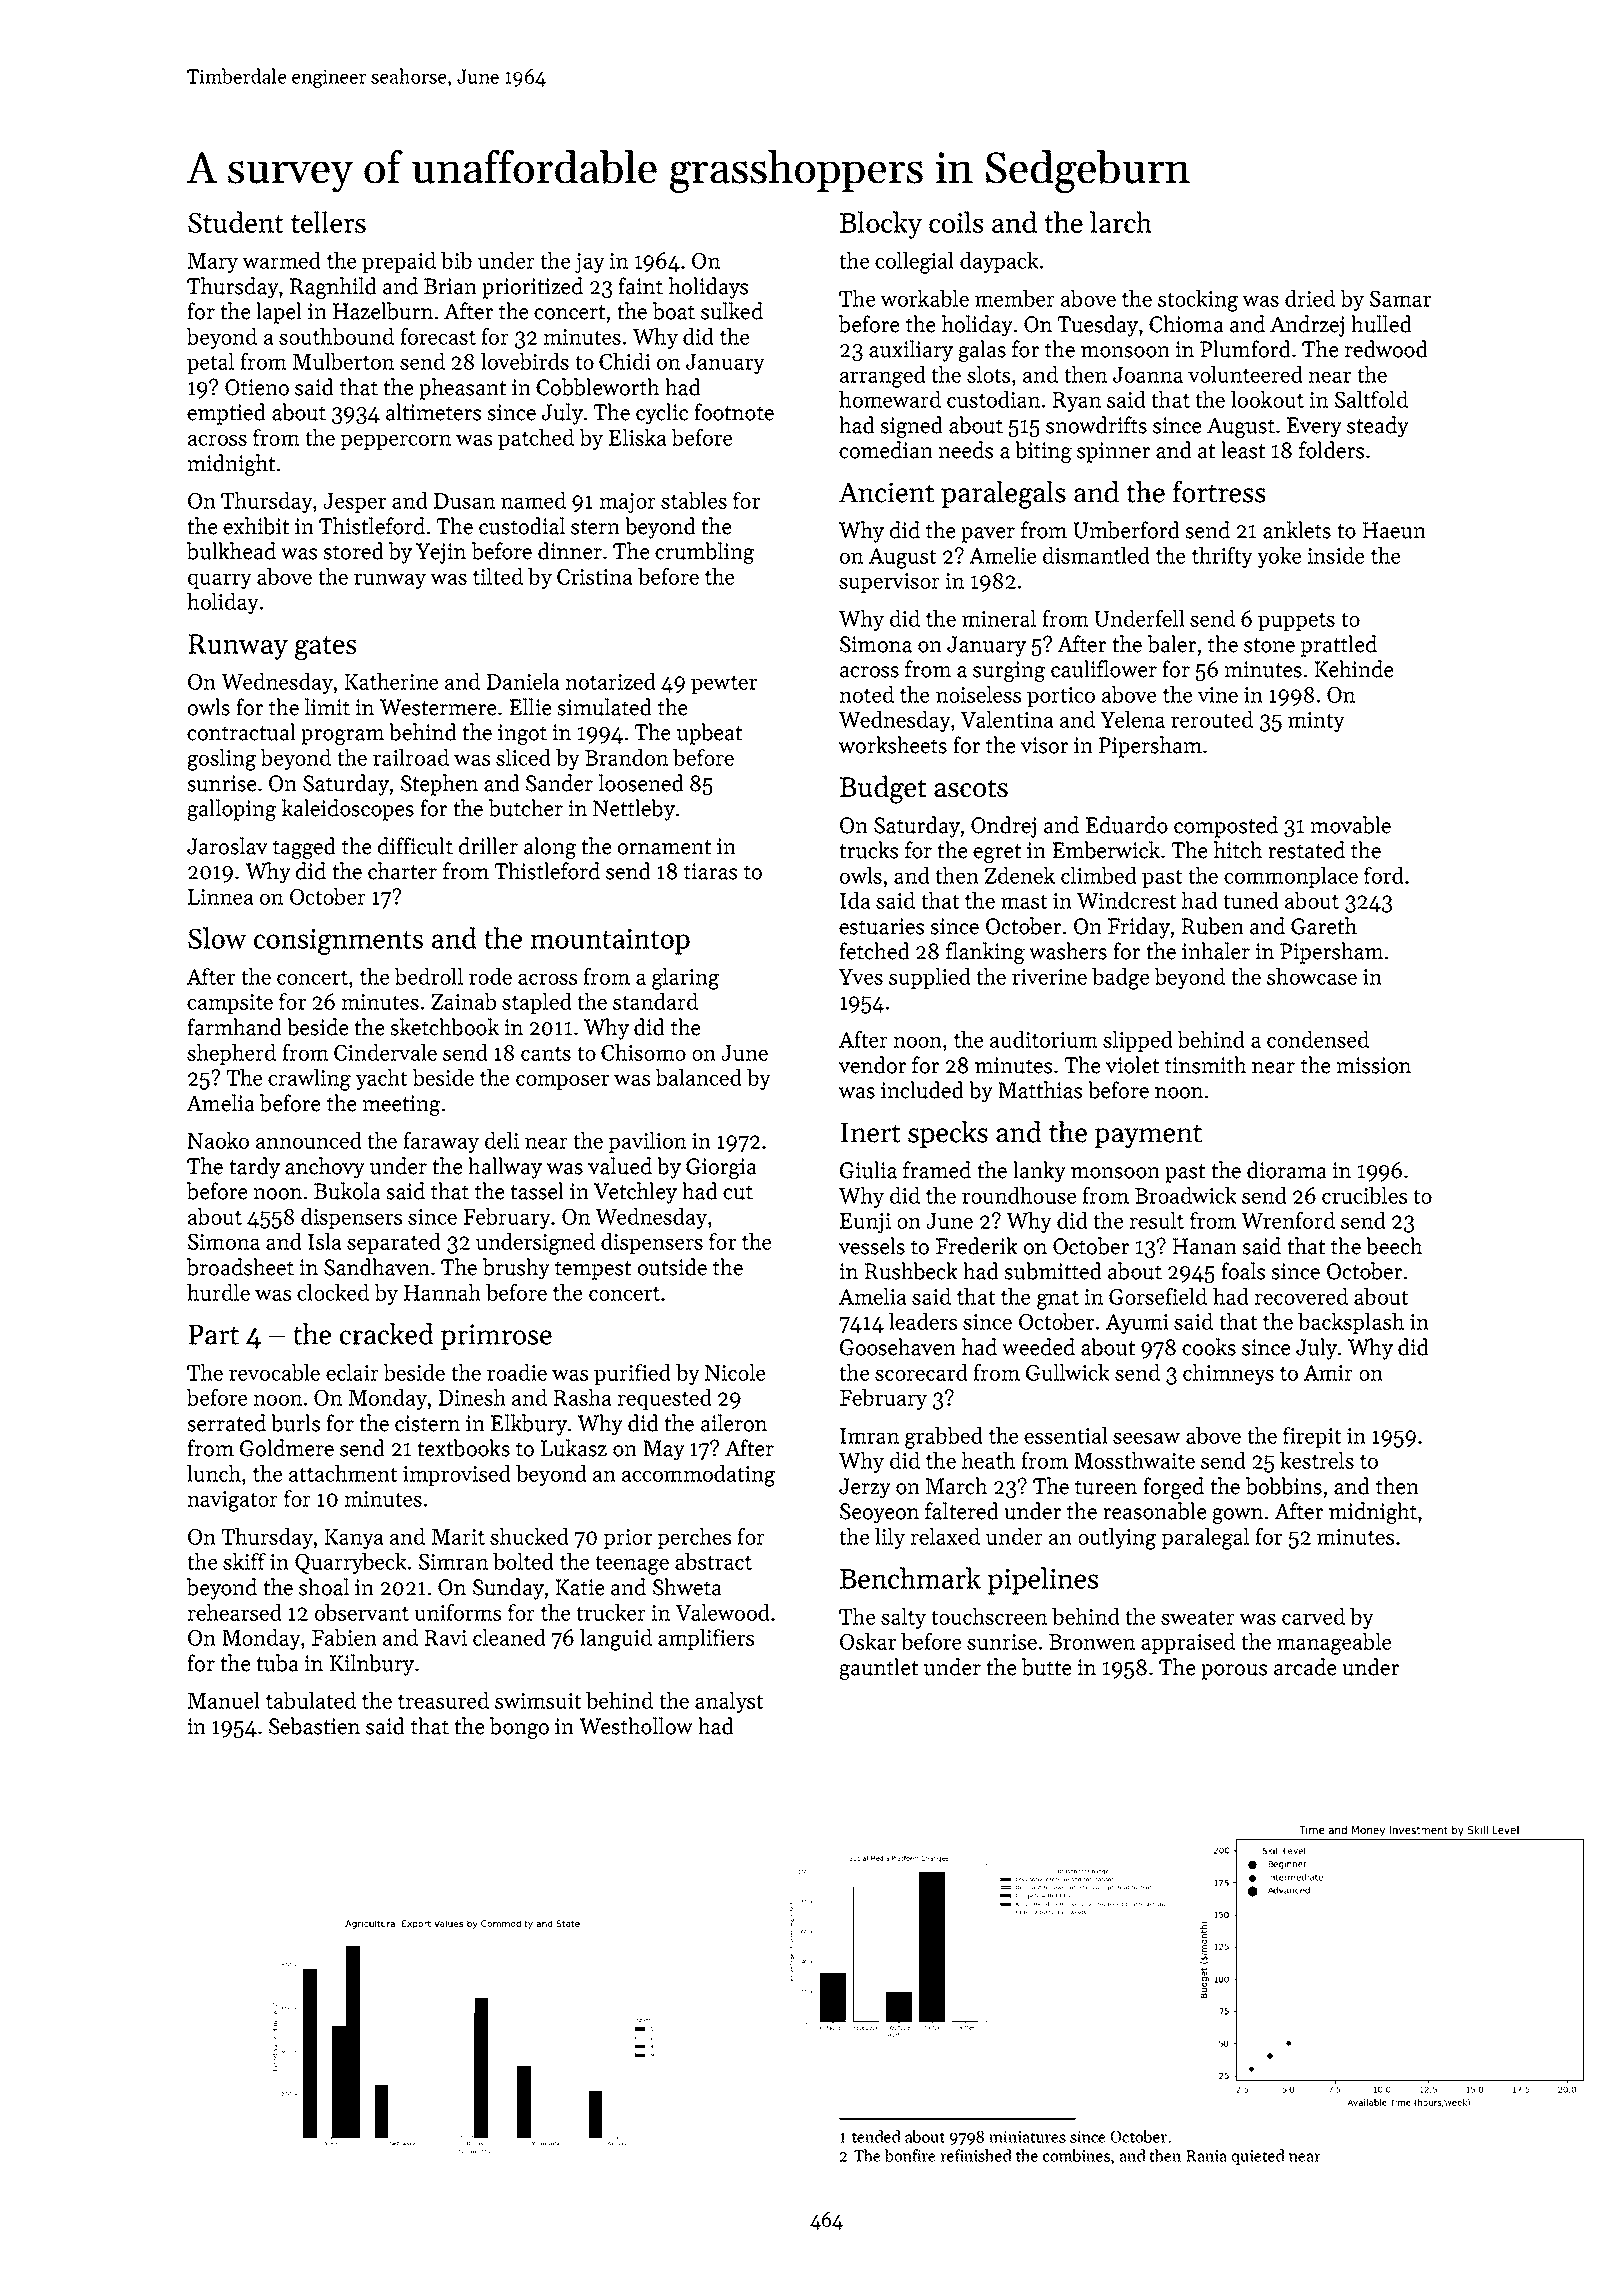 This document has height=2292, width=1620. What do you see at coordinates (881, 225) in the document?
I see `Blocky` at bounding box center [881, 225].
